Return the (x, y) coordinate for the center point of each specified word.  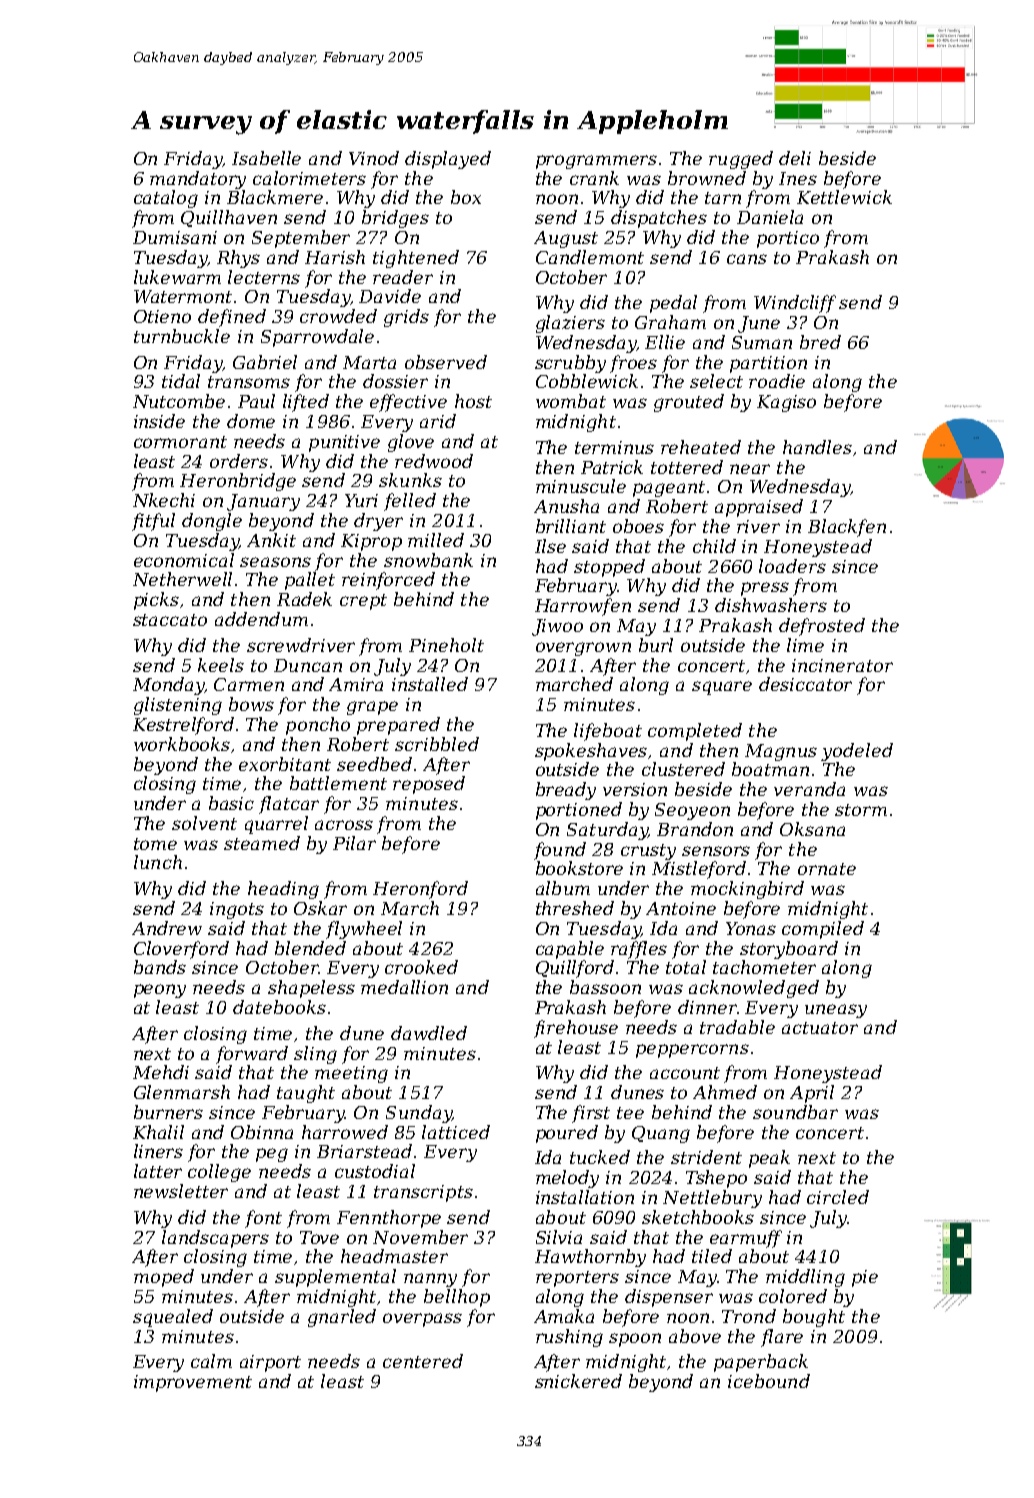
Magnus (781, 752)
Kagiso (786, 403)
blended (310, 948)
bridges (395, 219)
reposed (429, 785)
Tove (319, 1237)
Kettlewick (844, 197)
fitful (153, 522)
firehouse (576, 1029)
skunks (410, 480)
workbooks (182, 744)
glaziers (570, 324)
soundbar (795, 1112)
